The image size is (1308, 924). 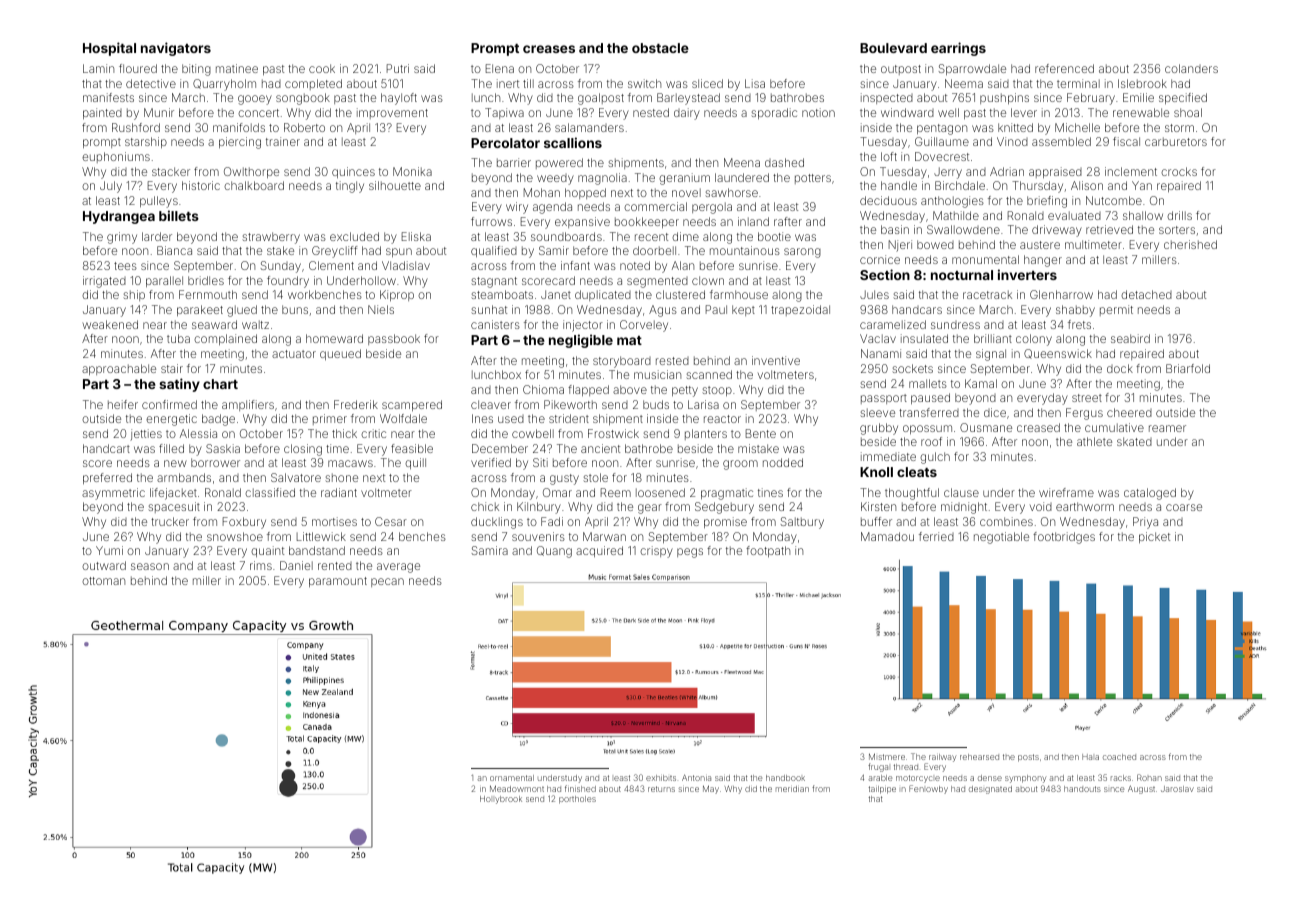 I want to click on rented, so click(x=335, y=566).
